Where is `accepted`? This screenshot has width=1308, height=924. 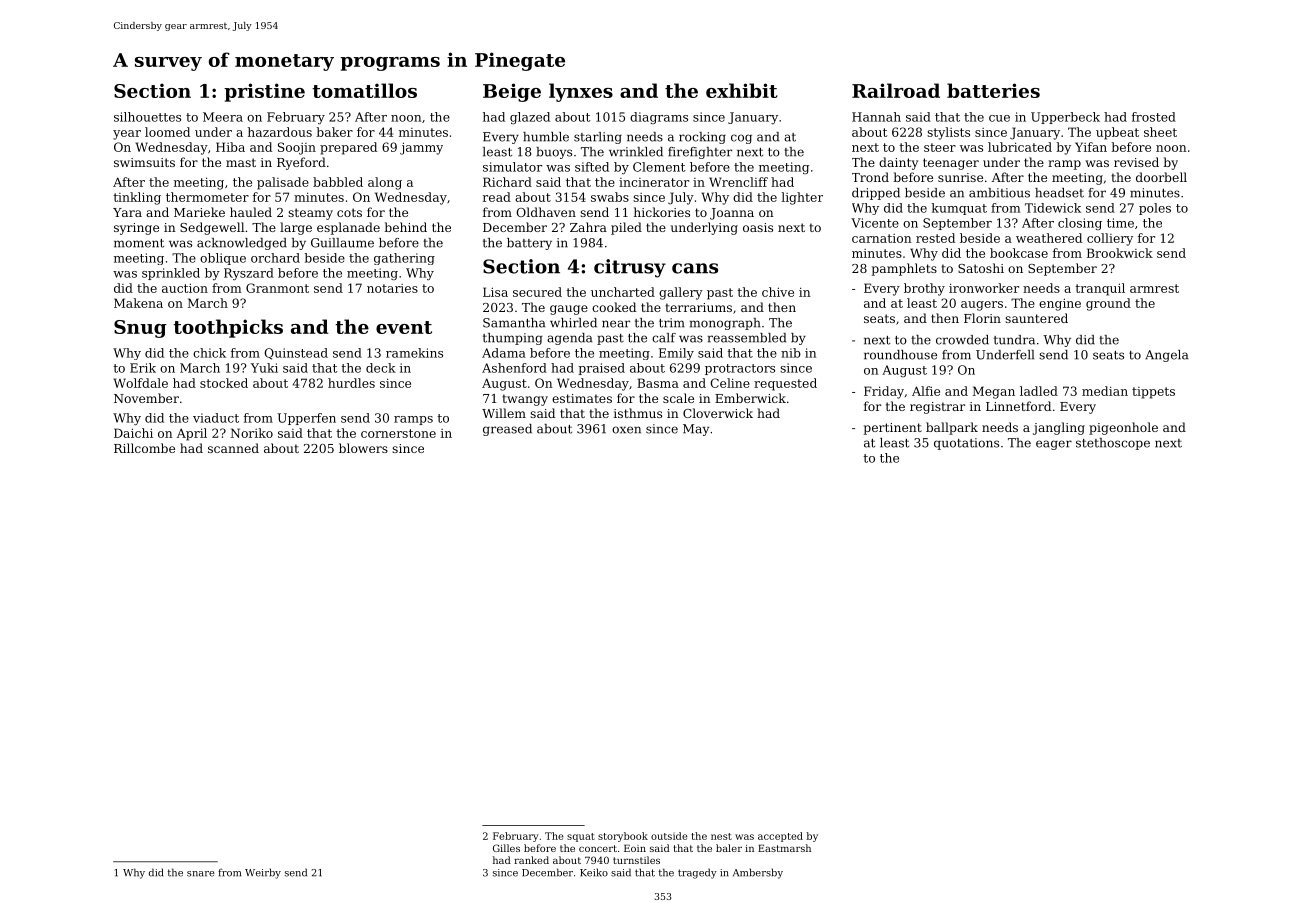 accepted is located at coordinates (780, 837).
